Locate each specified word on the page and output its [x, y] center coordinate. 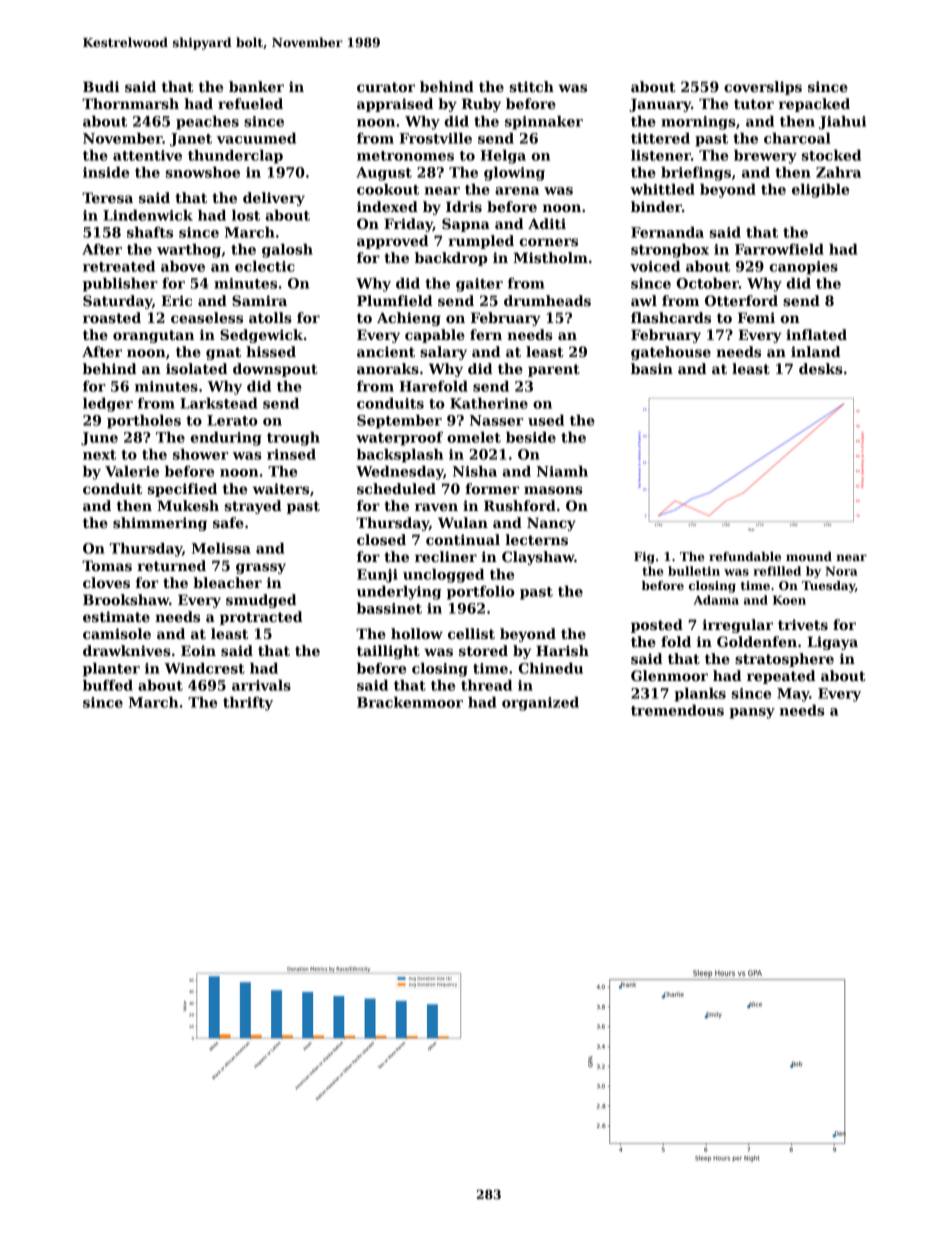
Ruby [481, 105]
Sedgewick [261, 336]
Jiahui [842, 123]
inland [816, 351]
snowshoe [203, 172]
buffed [108, 685]
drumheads [547, 300]
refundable [745, 556]
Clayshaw [538, 558]
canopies [803, 268]
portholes [144, 422]
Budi [101, 86]
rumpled [481, 242]
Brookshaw [126, 599]
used [546, 420]
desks [821, 368]
